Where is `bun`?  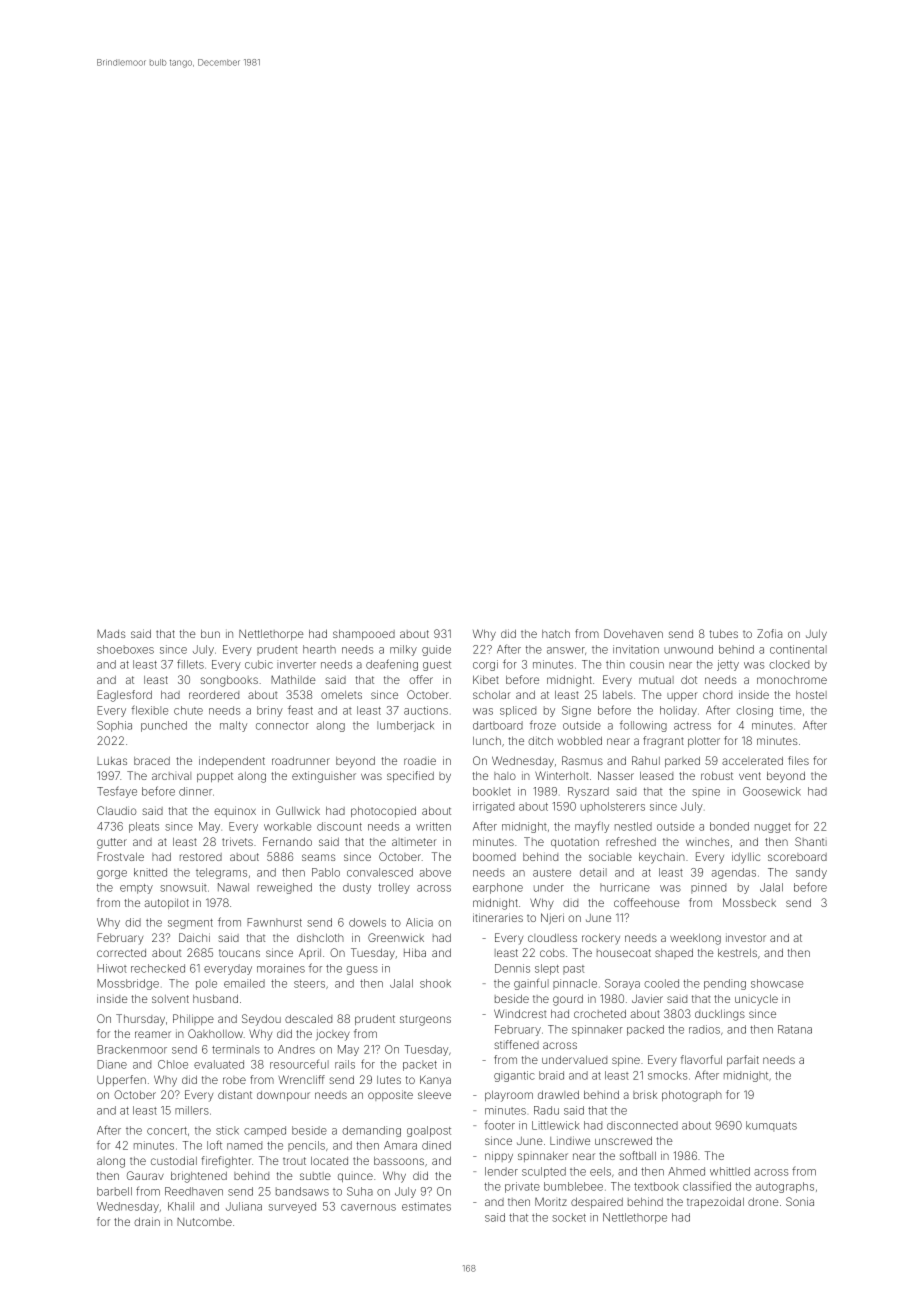 bun is located at coordinates (210, 634).
